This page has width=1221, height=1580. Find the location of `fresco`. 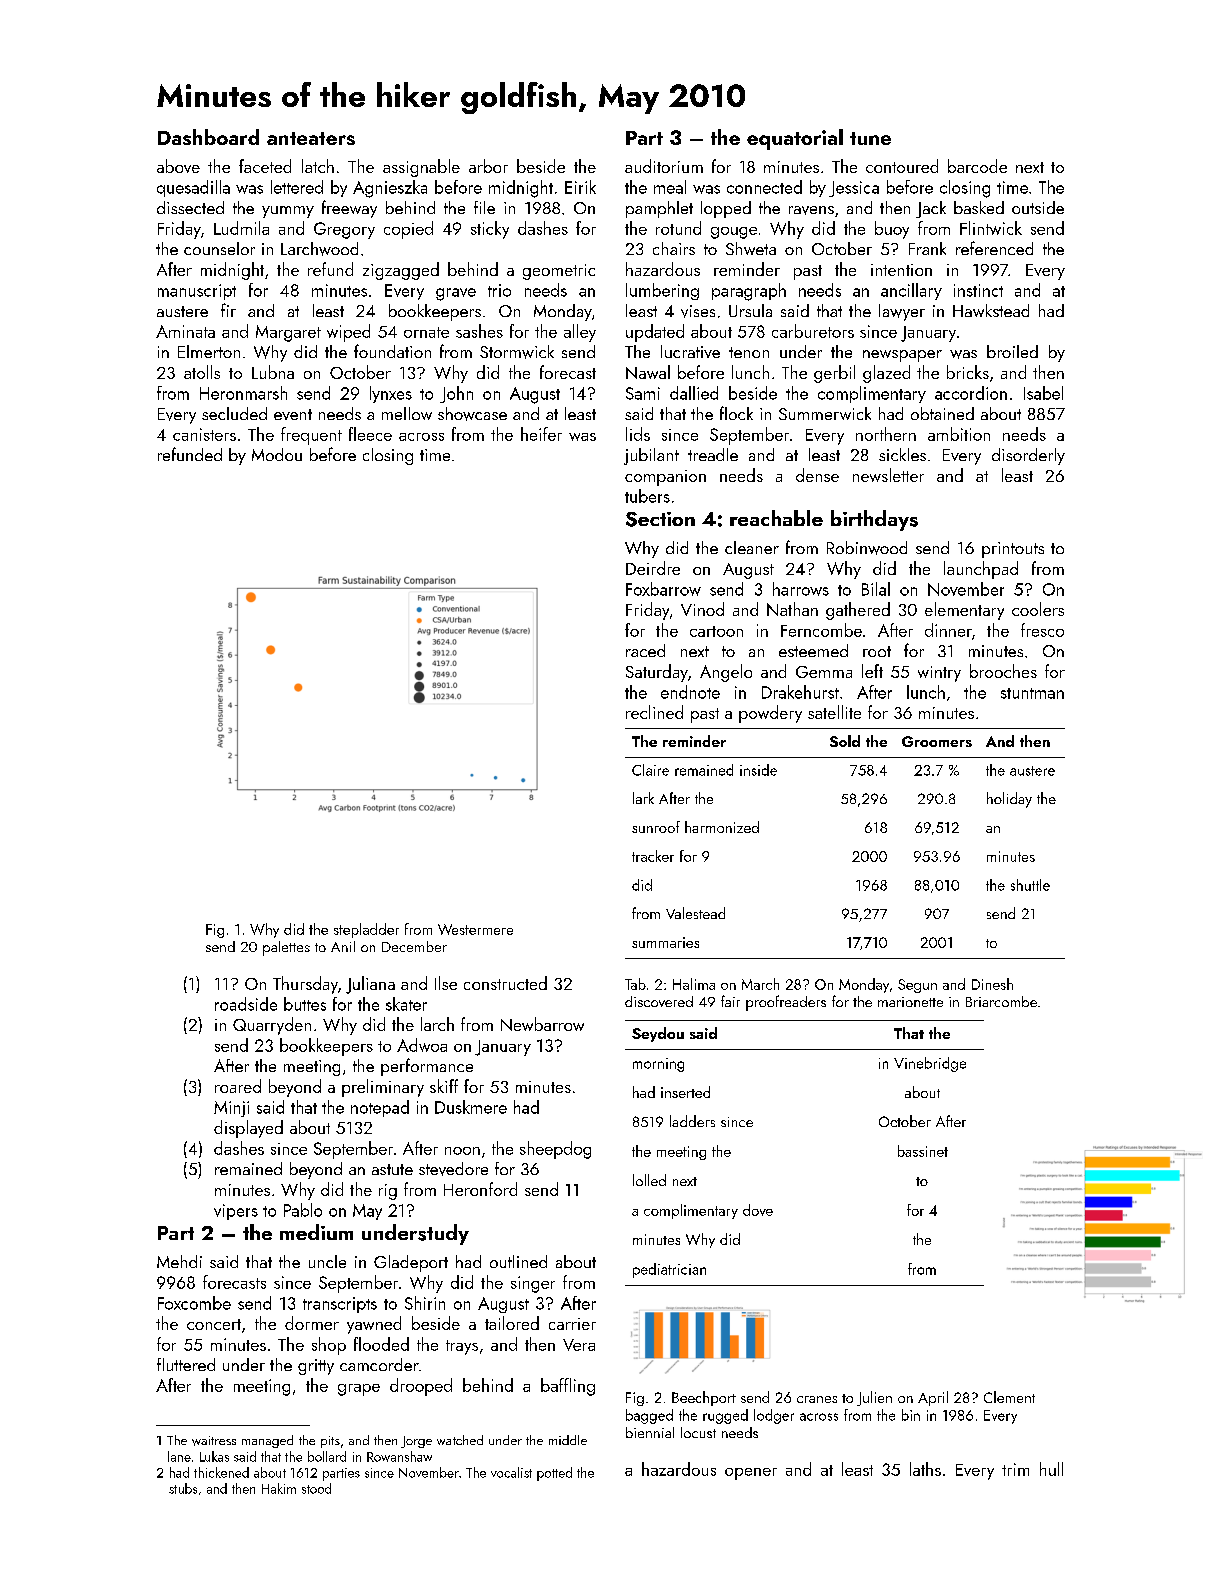

fresco is located at coordinates (1042, 630).
